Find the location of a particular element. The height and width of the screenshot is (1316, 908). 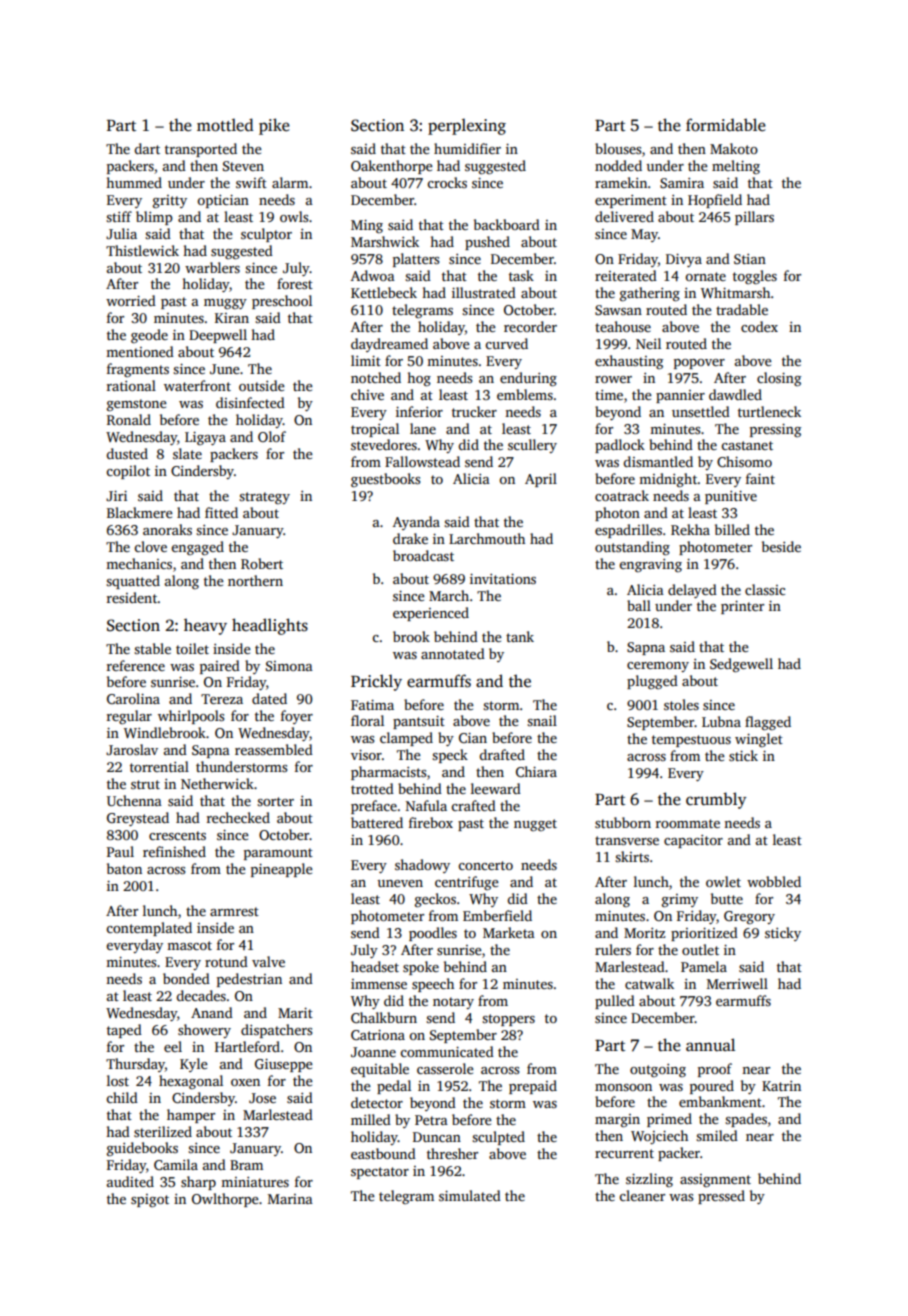

simulated is located at coordinates (470, 1195).
